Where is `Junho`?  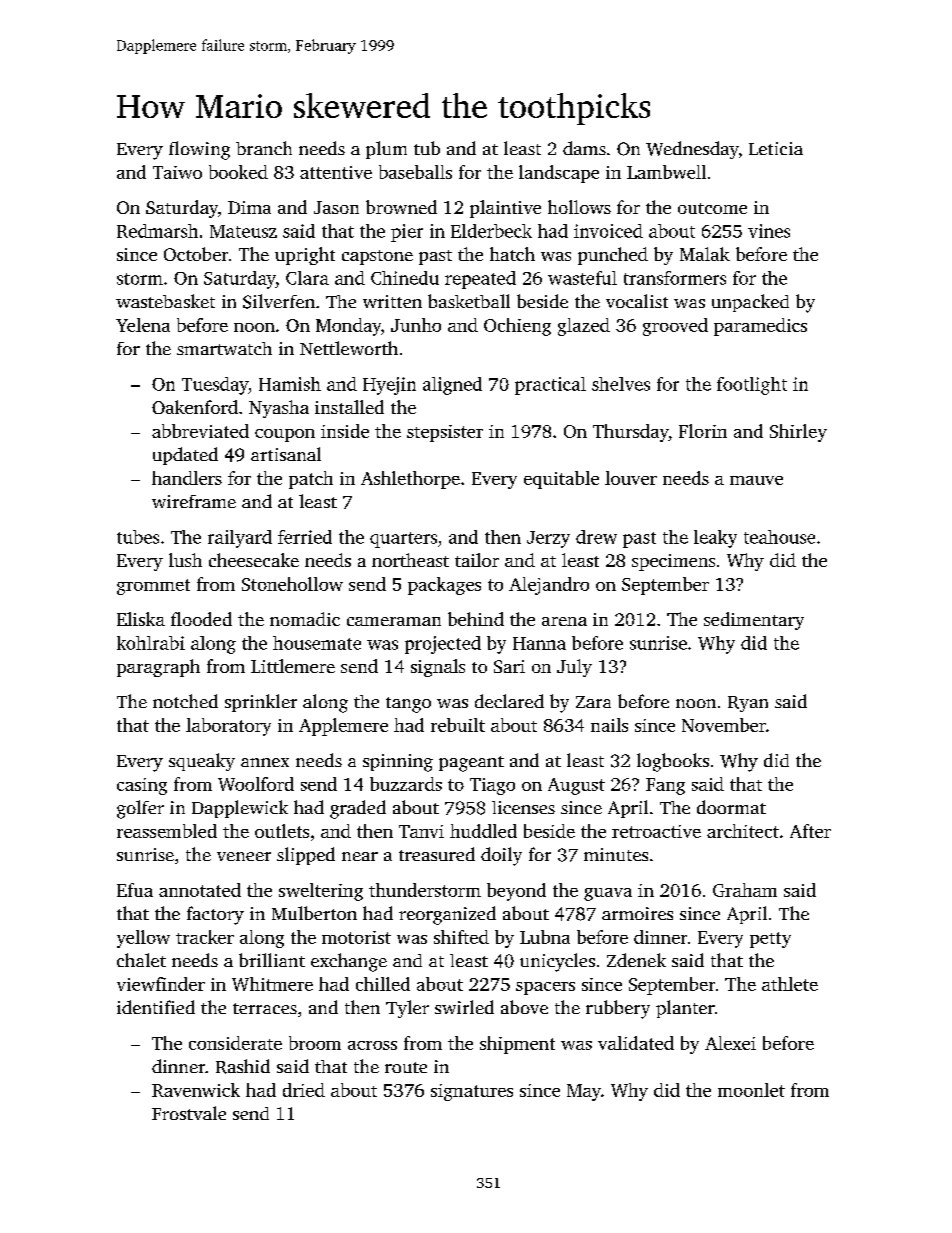
Junho is located at coordinates (416, 325).
